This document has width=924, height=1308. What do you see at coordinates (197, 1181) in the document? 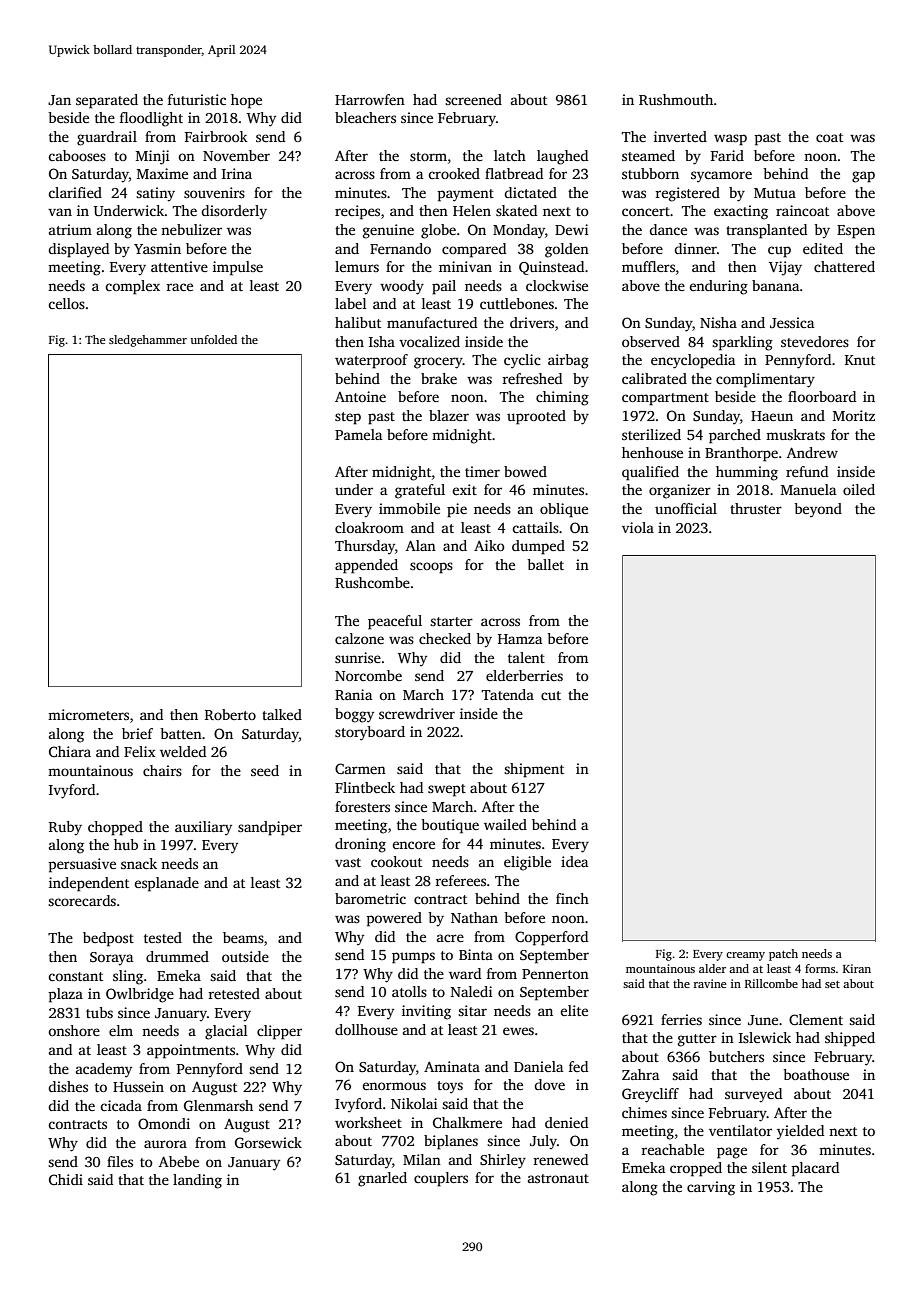
I see `landing` at bounding box center [197, 1181].
